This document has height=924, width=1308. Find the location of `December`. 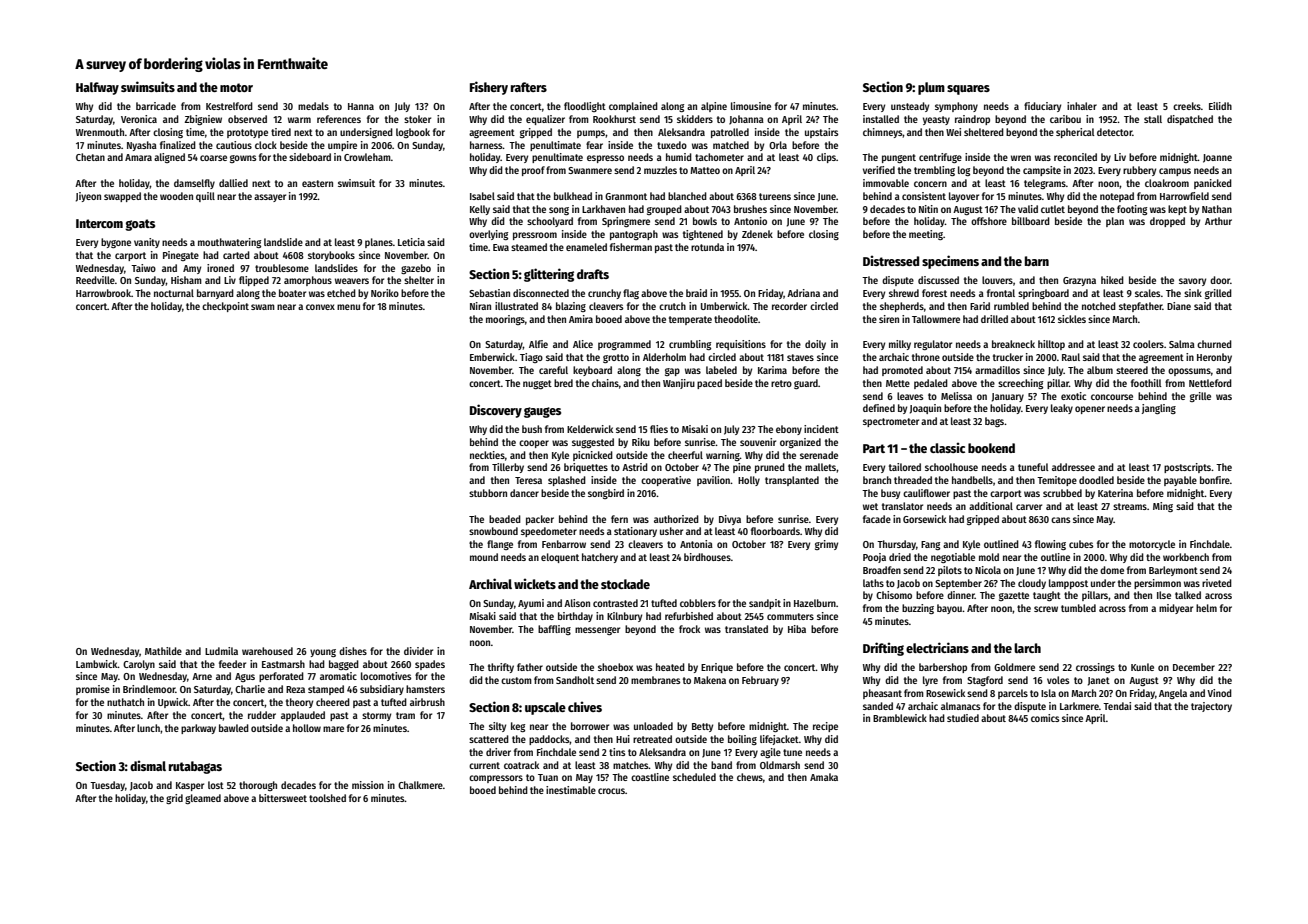

December is located at coordinates (1194, 667).
